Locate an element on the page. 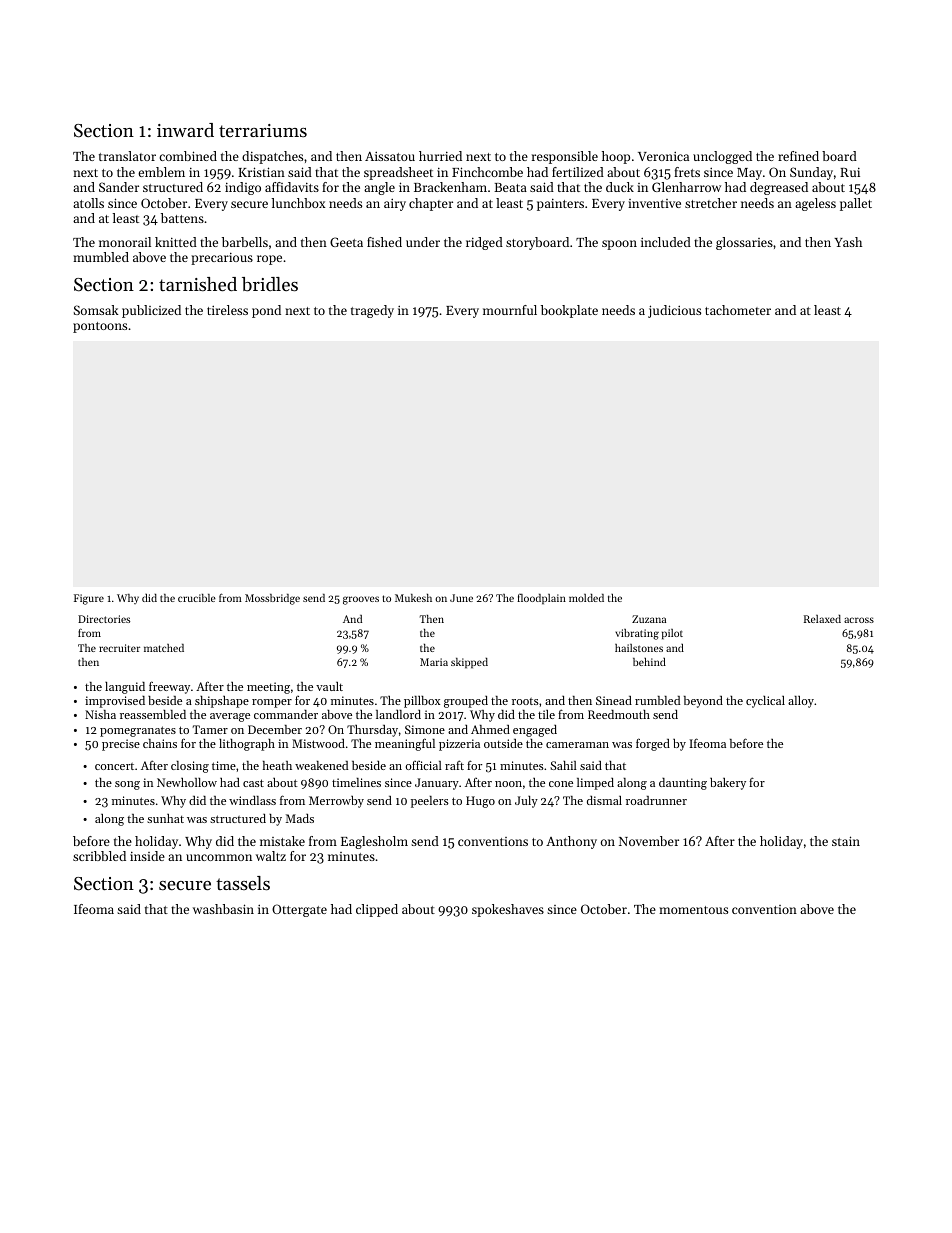 The image size is (952, 1233). indigo is located at coordinates (243, 188).
